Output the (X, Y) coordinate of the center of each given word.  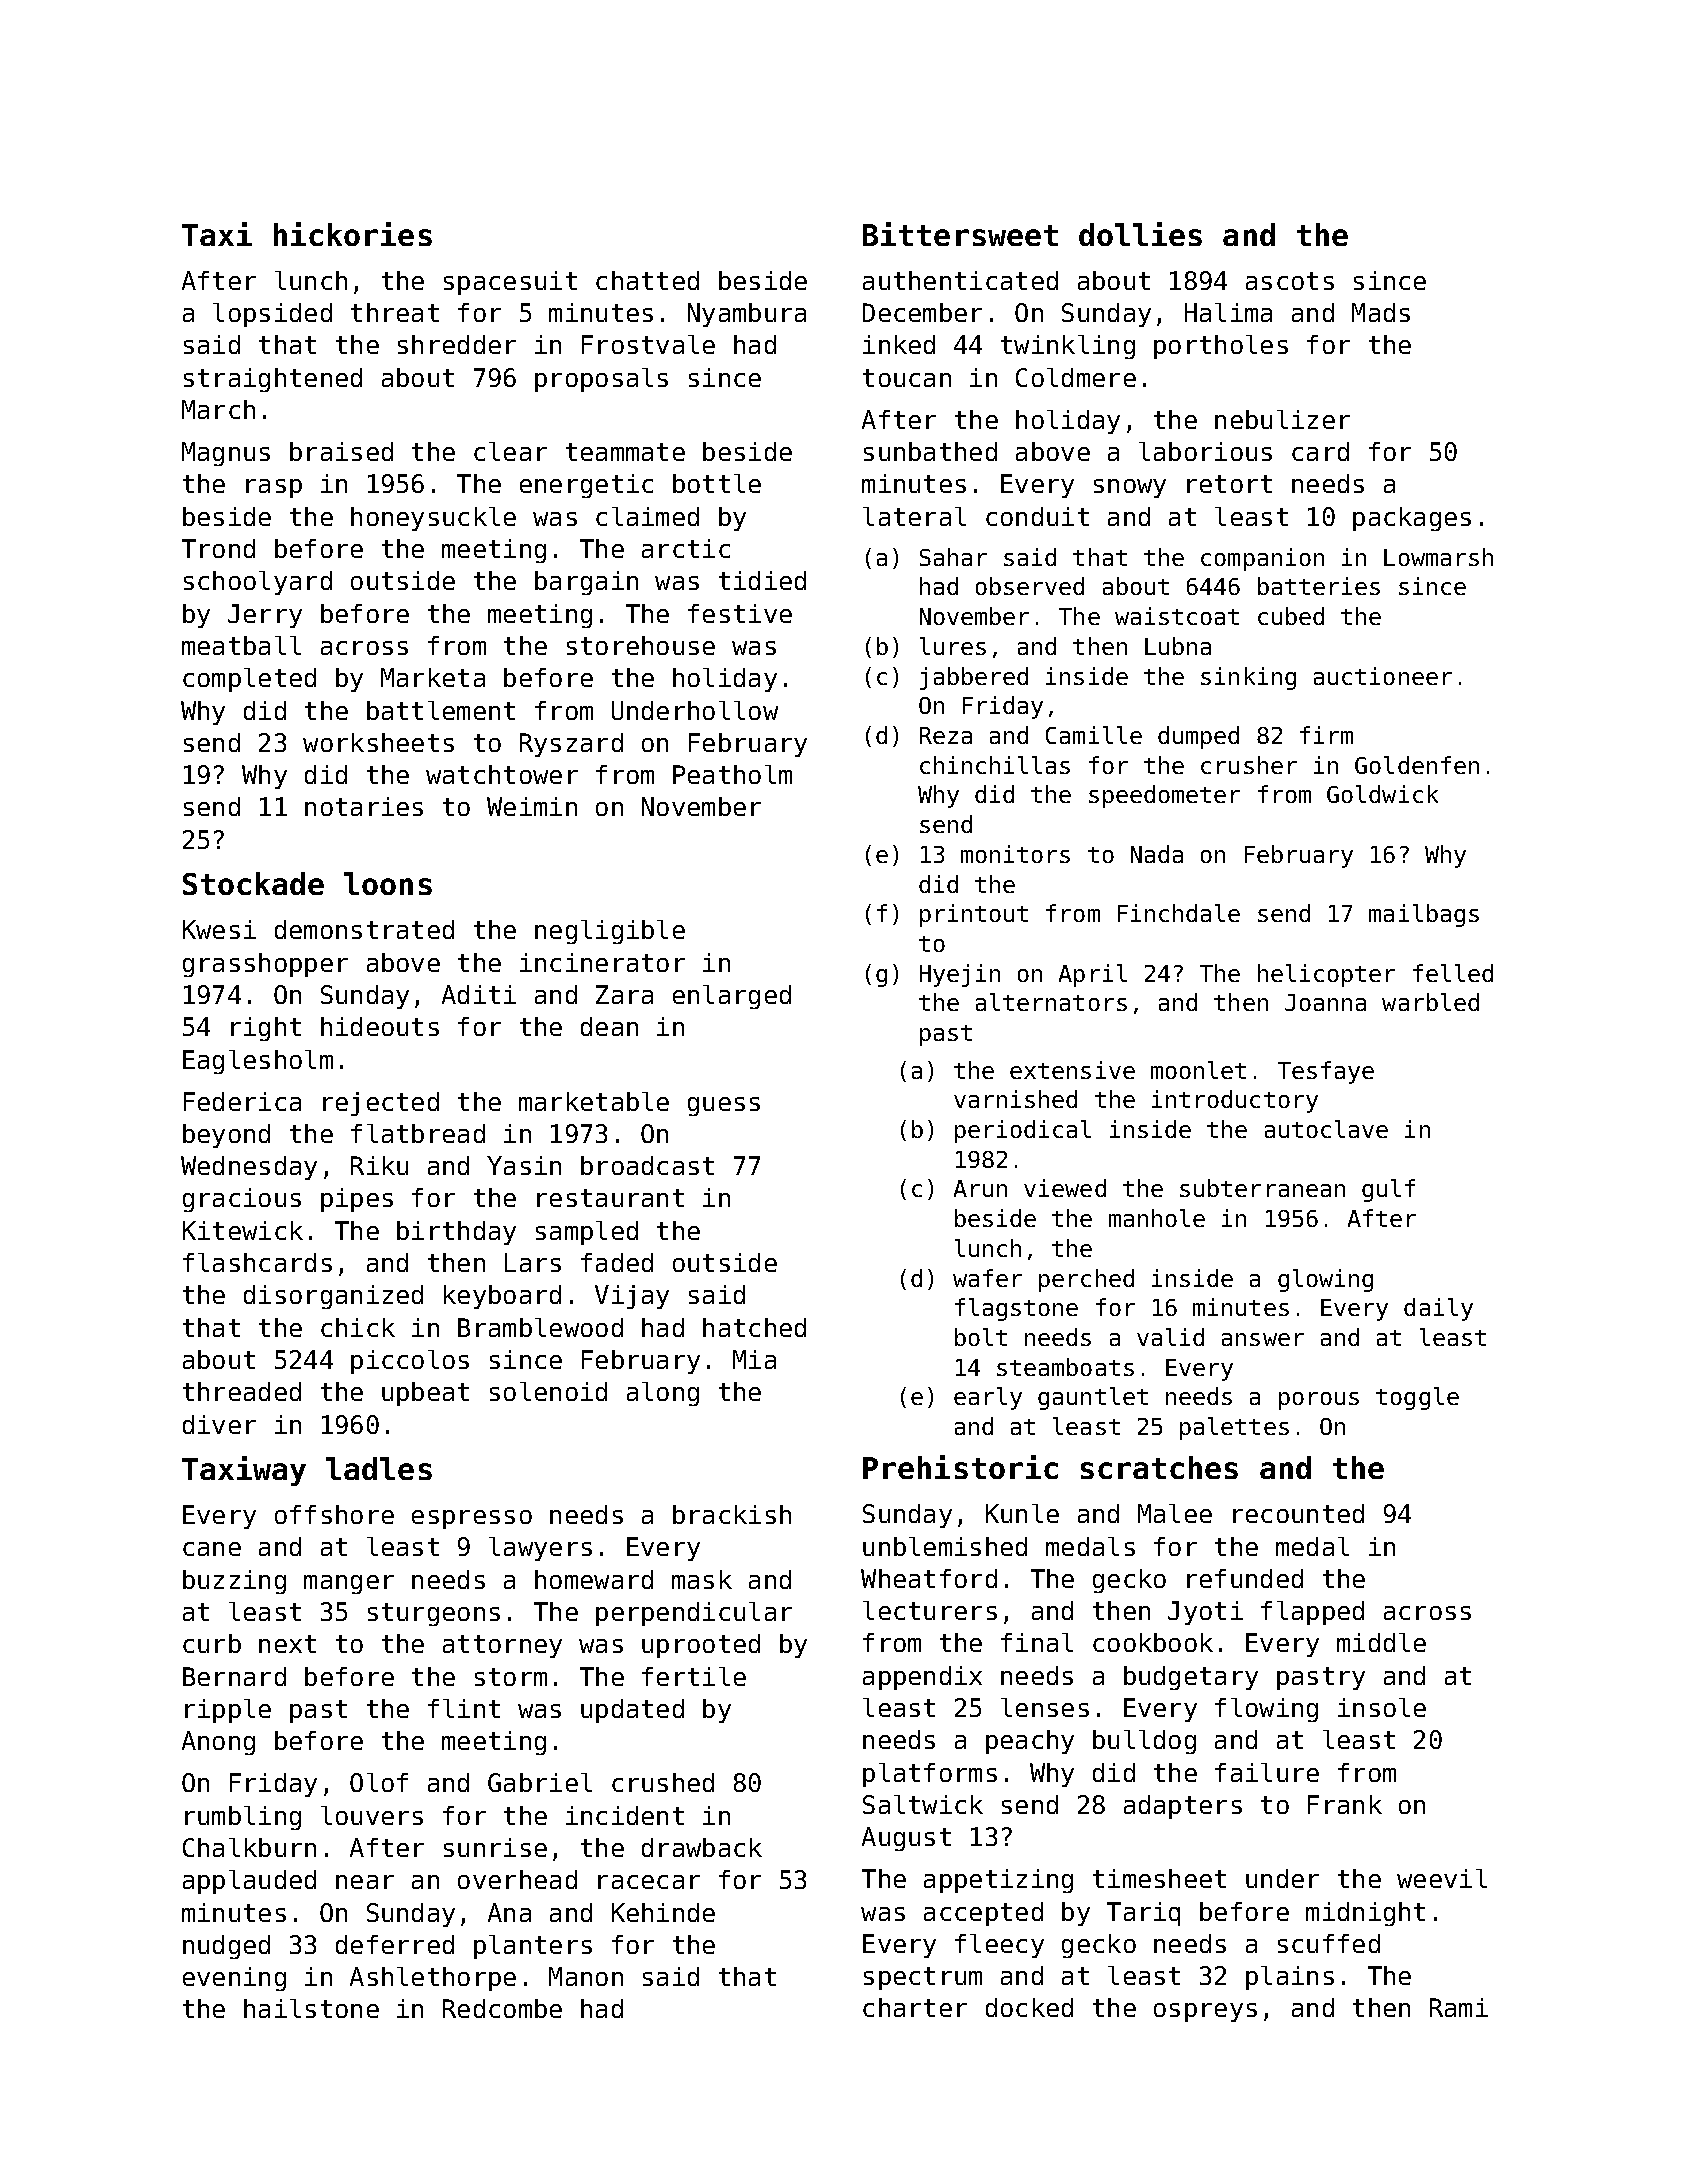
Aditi (479, 994)
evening (234, 1979)
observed (1030, 586)
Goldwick (1382, 794)
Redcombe (502, 2008)
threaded (242, 1391)
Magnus (226, 454)
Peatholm (732, 774)
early (988, 1398)
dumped (1198, 737)
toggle (1417, 1398)
